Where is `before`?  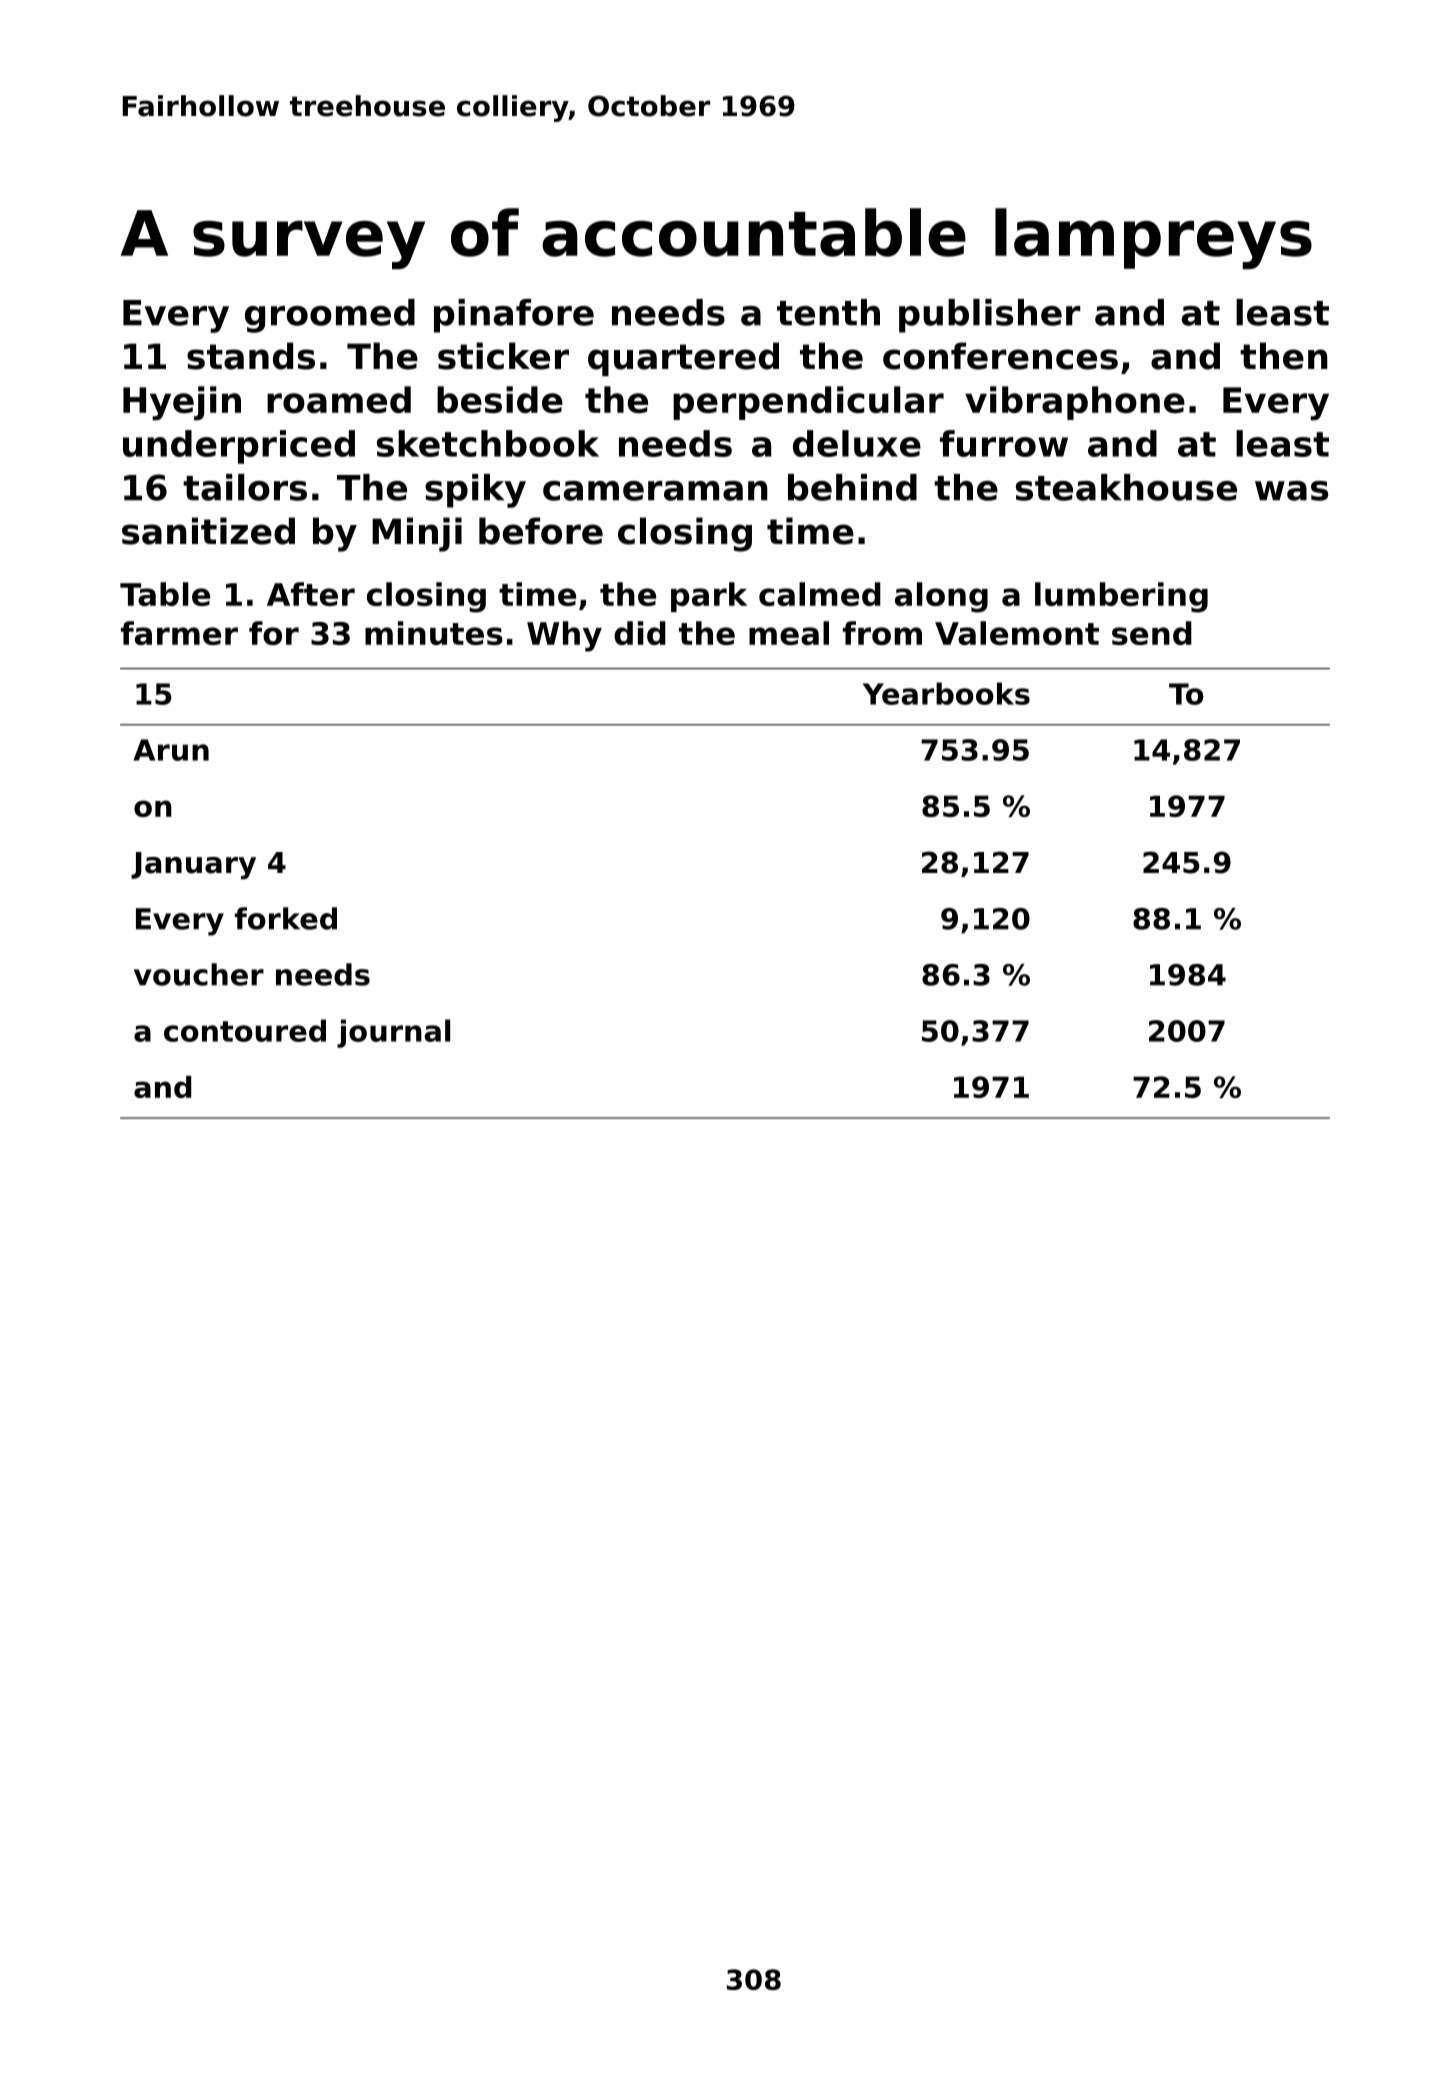
before is located at coordinates (541, 531).
